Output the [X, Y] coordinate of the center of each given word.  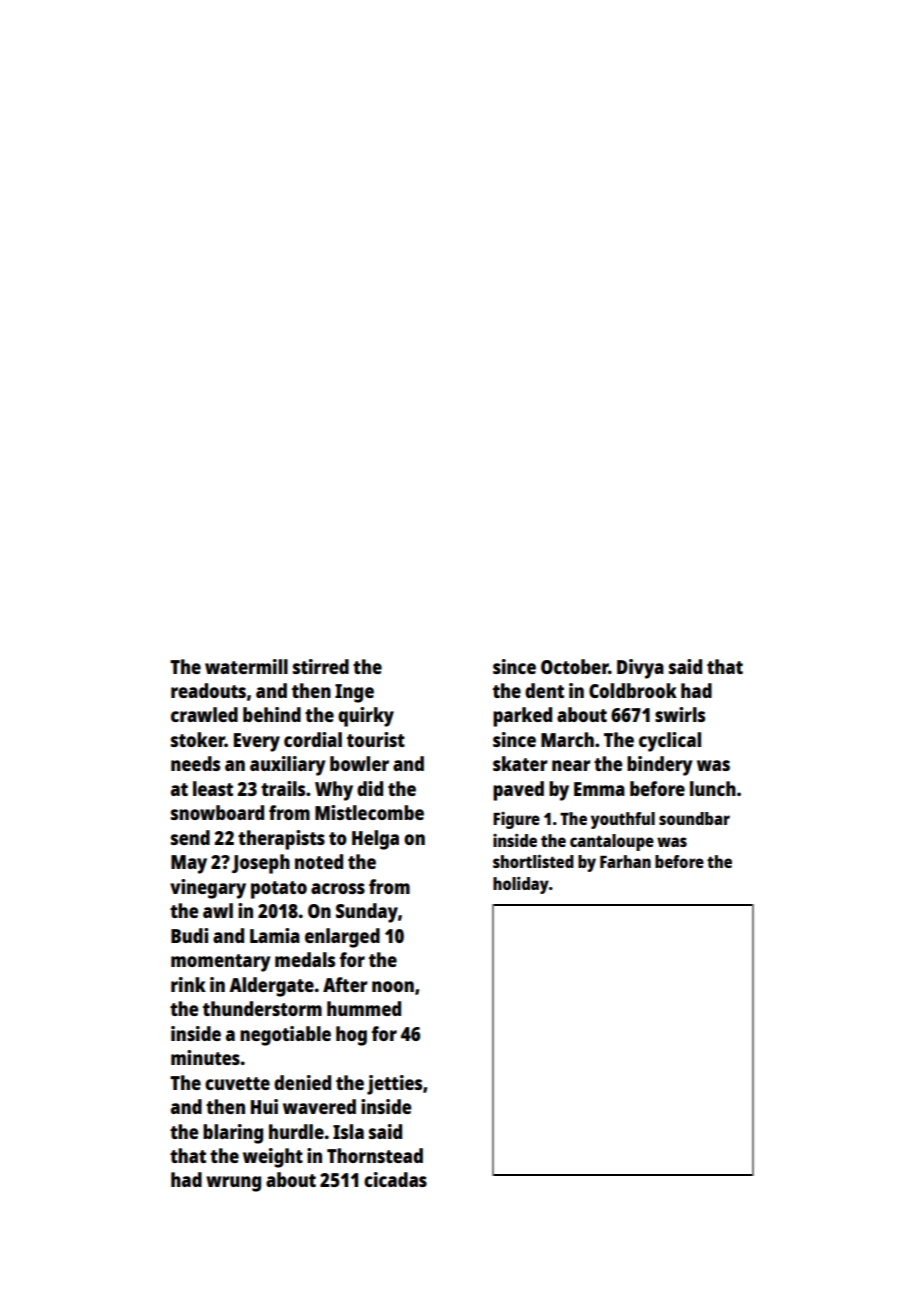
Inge [354, 693]
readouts [208, 690]
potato [279, 890]
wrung [233, 1184]
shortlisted [533, 861]
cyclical [670, 742]
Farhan [625, 861]
